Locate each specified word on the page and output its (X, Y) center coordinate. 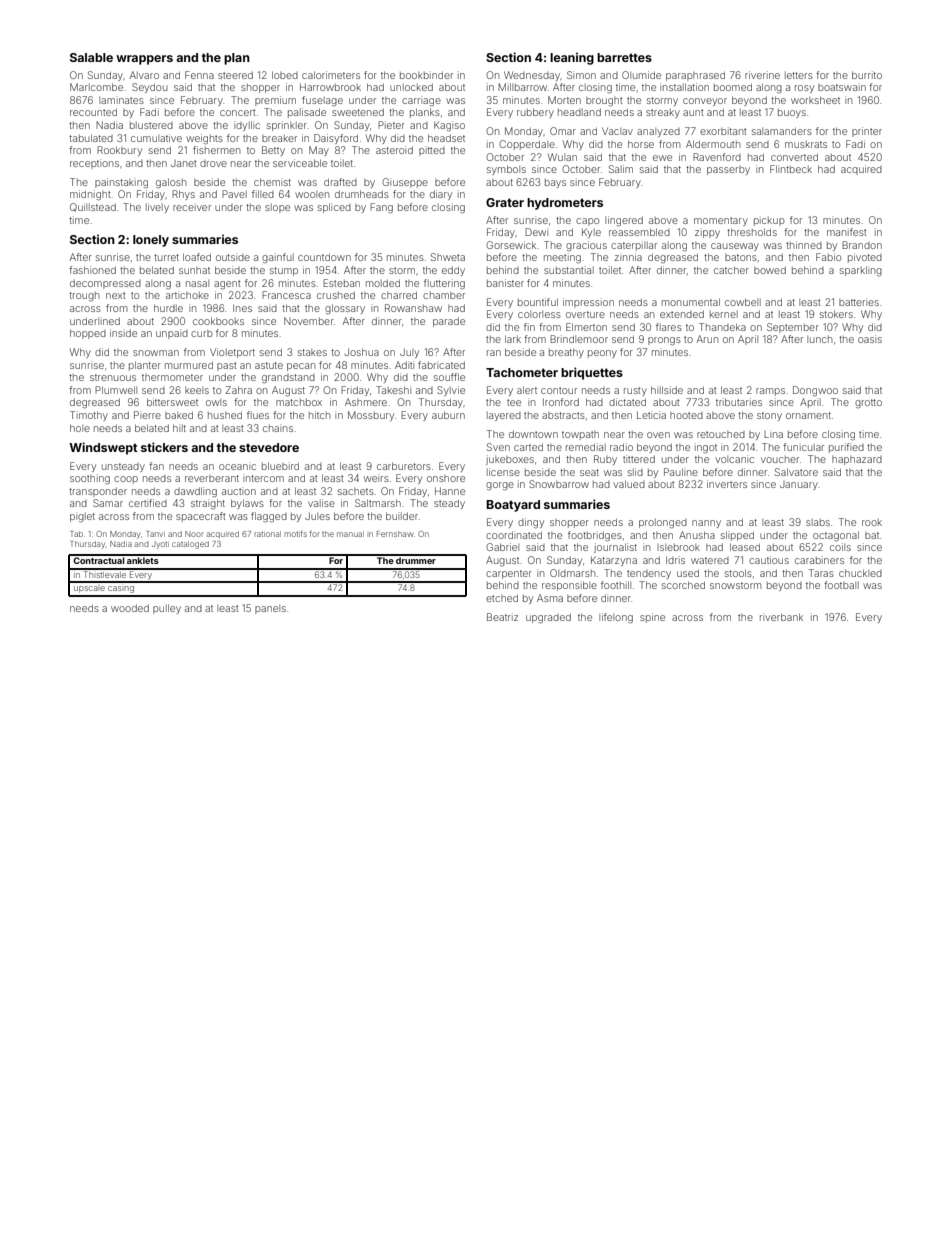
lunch (819, 339)
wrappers (144, 60)
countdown (324, 257)
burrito (867, 75)
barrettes (624, 57)
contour (559, 390)
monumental (691, 302)
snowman (156, 353)
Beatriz (502, 617)
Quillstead (93, 207)
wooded (130, 608)
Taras (821, 573)
